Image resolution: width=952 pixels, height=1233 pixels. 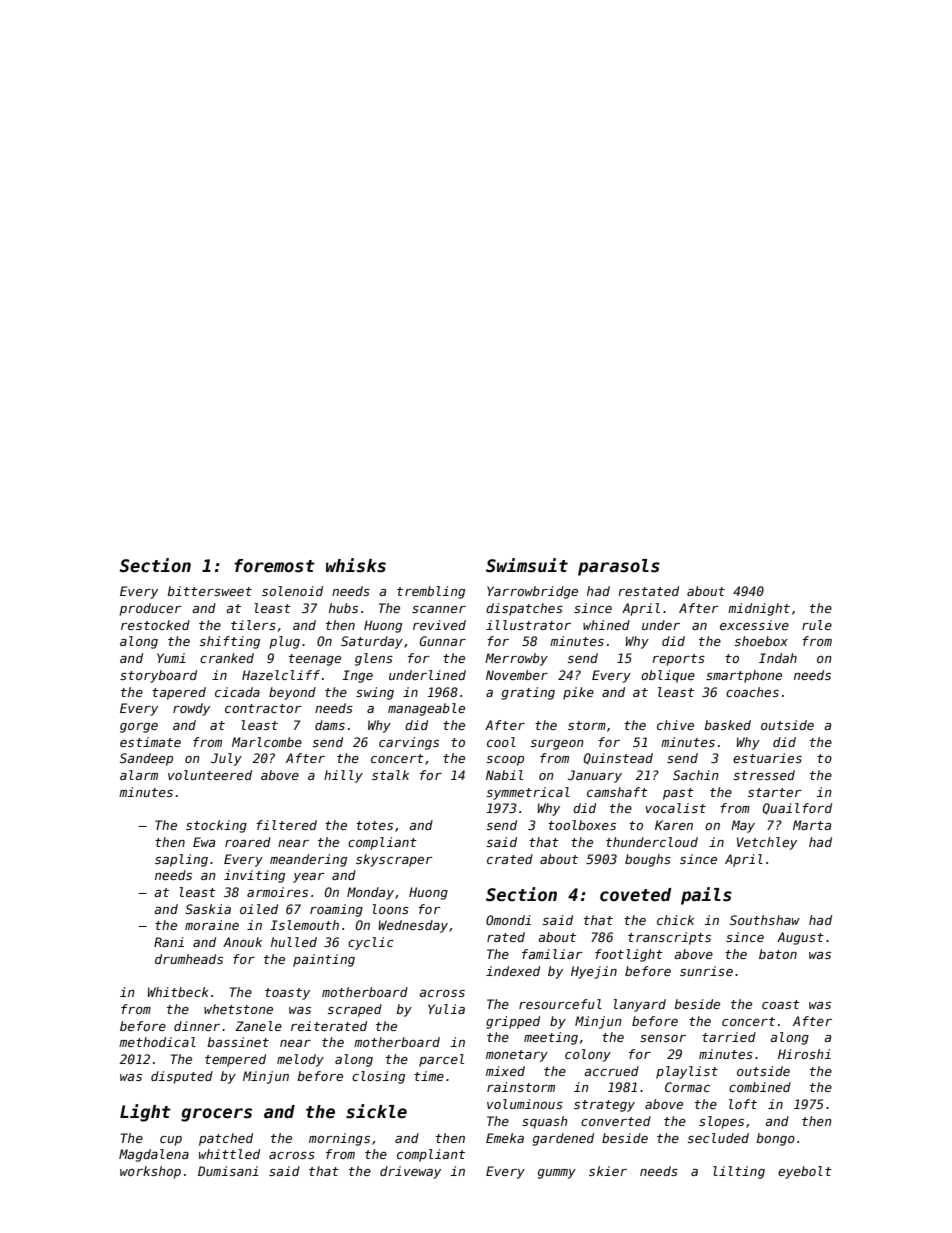 What do you see at coordinates (229, 1154) in the image?
I see `whittled` at bounding box center [229, 1154].
